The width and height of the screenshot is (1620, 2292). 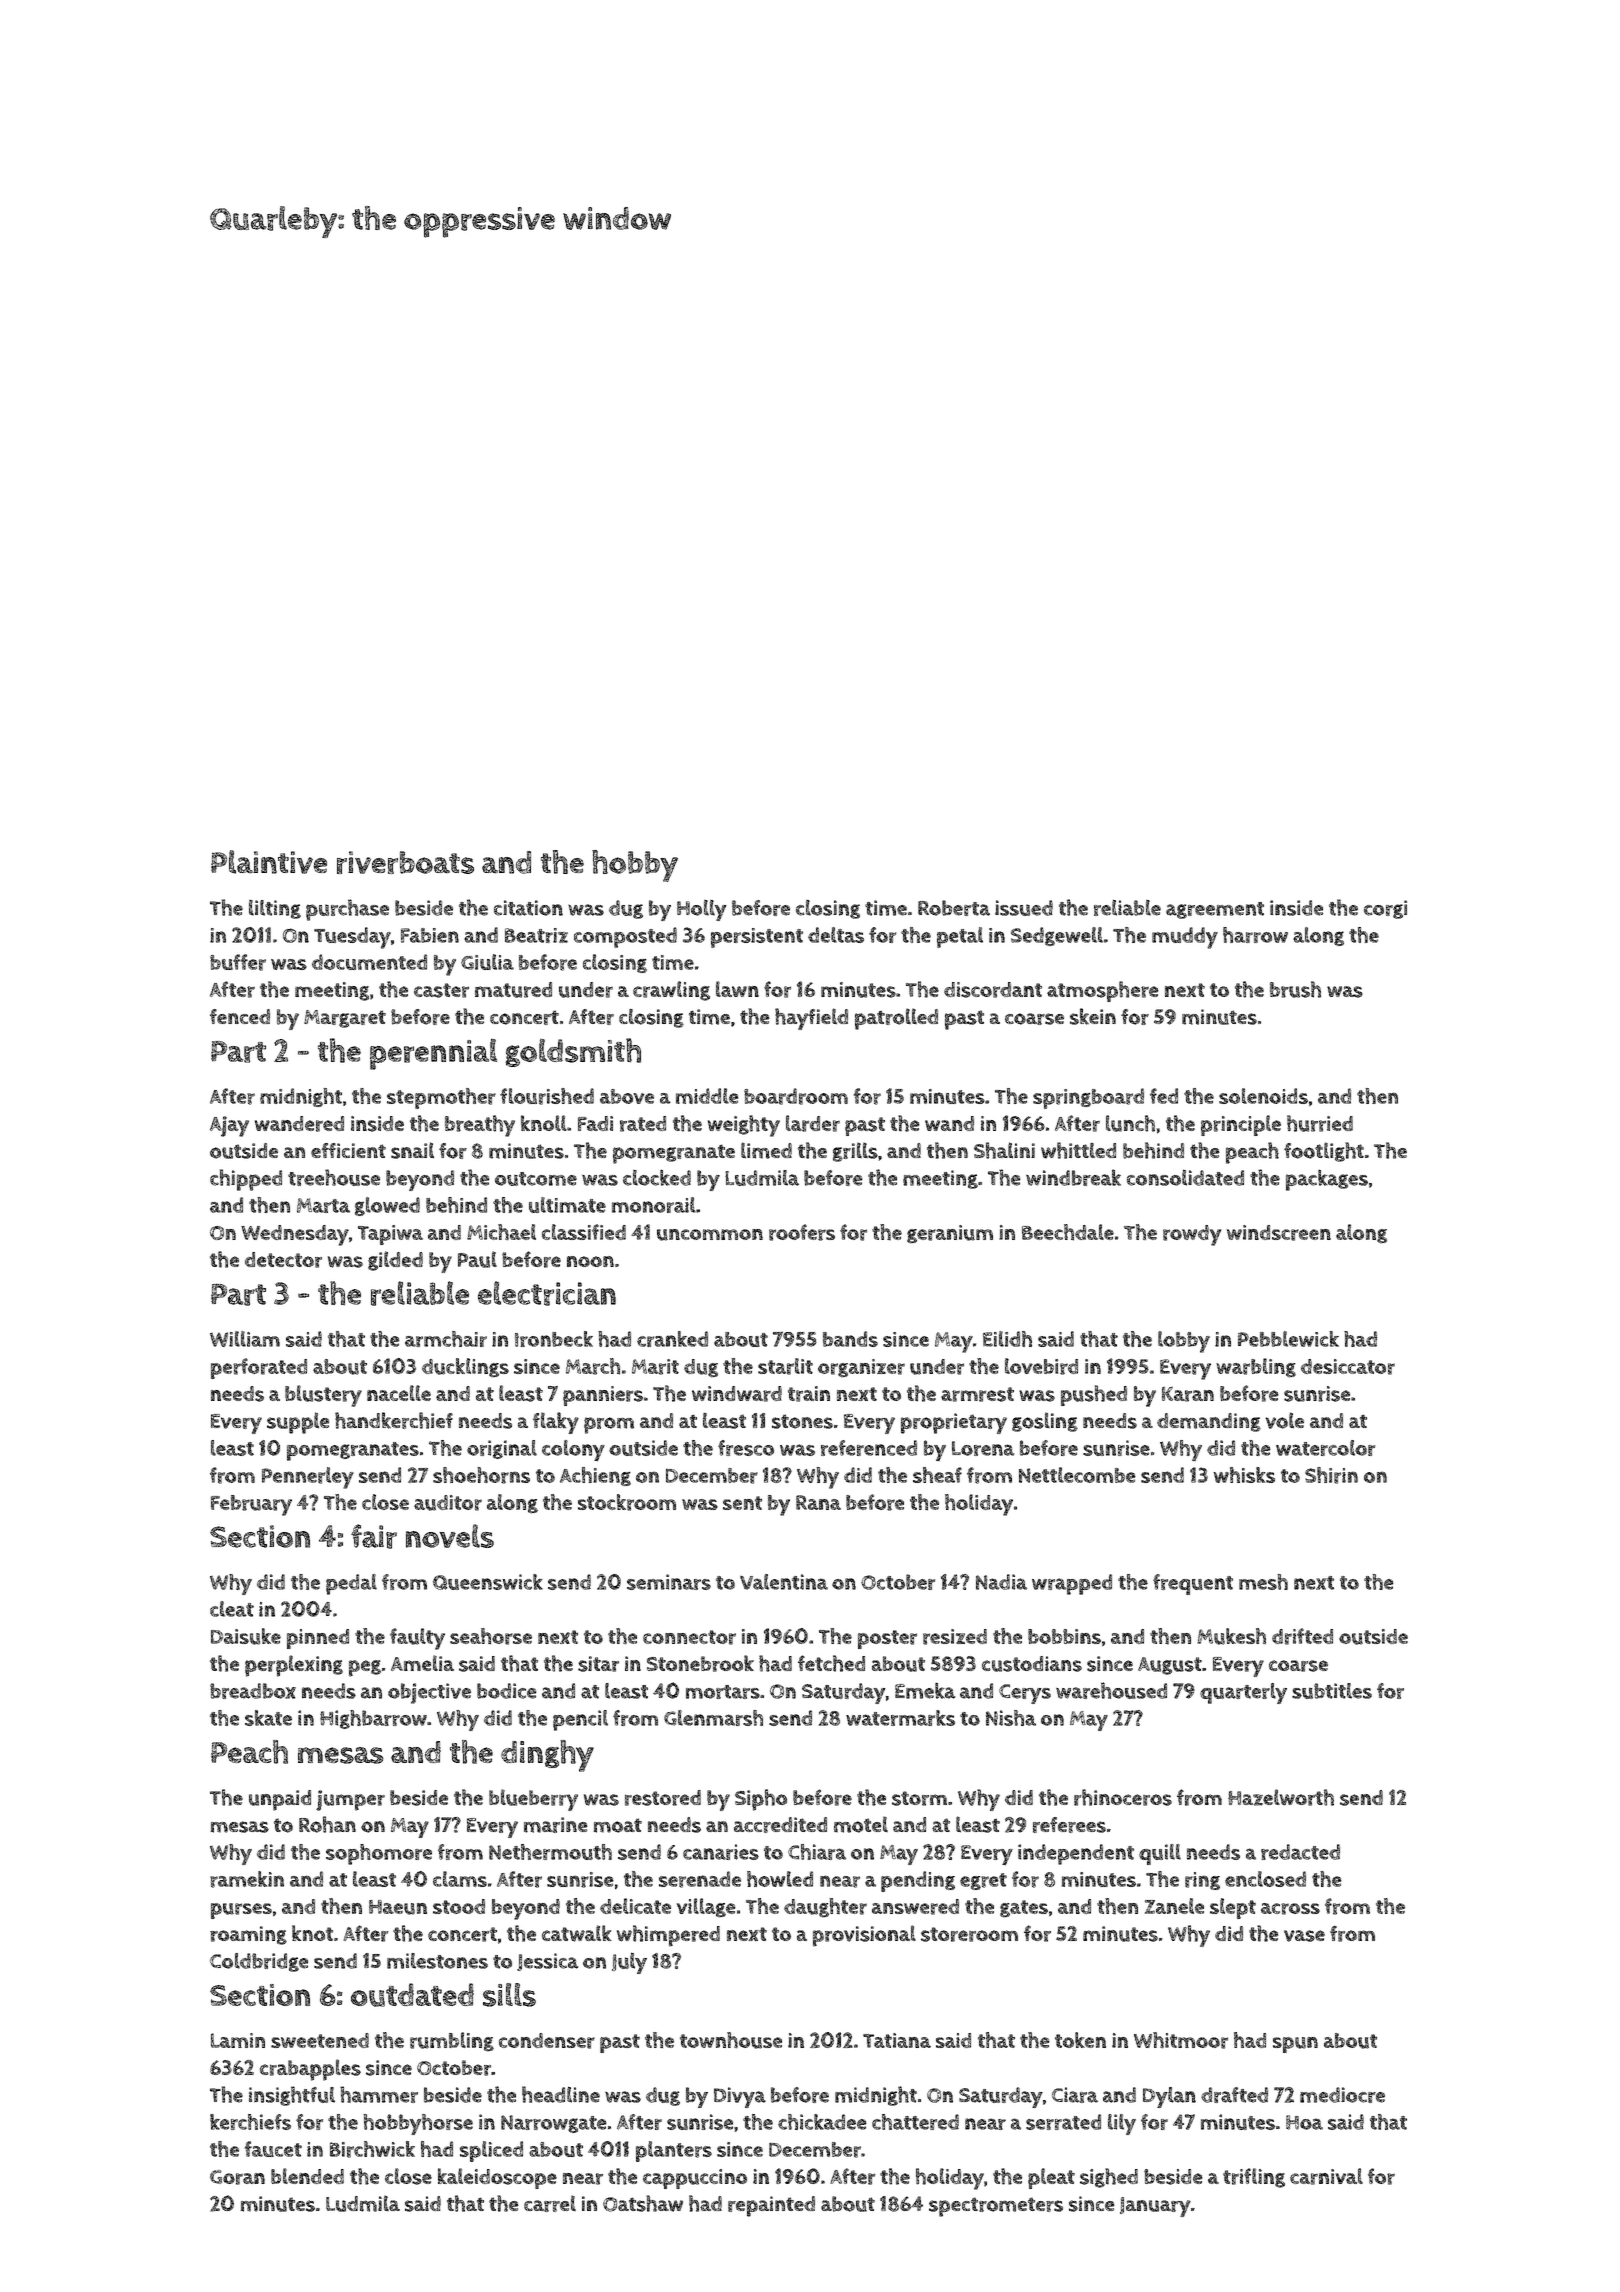 I want to click on February, so click(x=251, y=1505).
